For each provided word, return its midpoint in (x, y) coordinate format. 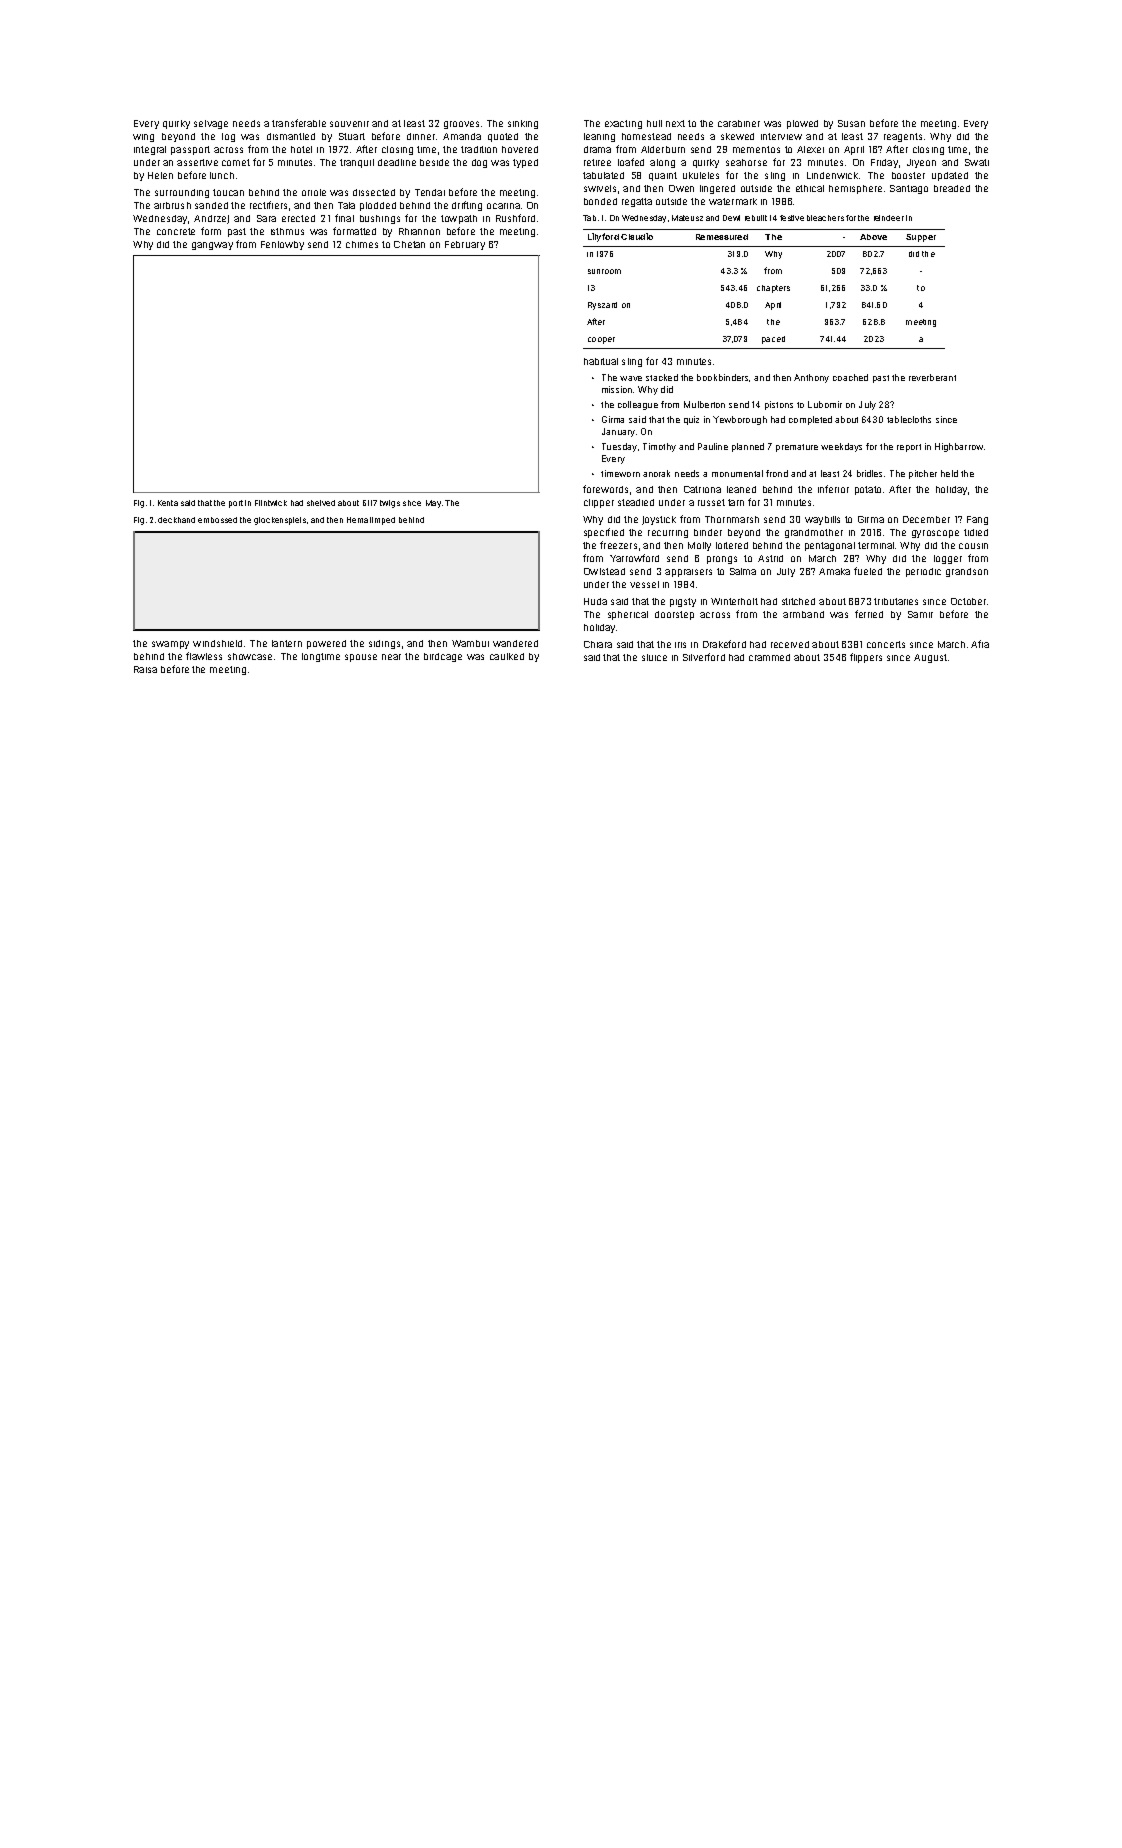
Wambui (470, 643)
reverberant (932, 377)
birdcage (443, 657)
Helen (160, 175)
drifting (467, 206)
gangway (212, 246)
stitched (798, 601)
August (930, 658)
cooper (601, 340)
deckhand (176, 520)
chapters (773, 289)
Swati (977, 162)
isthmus (287, 231)
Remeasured (722, 237)
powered (326, 644)
